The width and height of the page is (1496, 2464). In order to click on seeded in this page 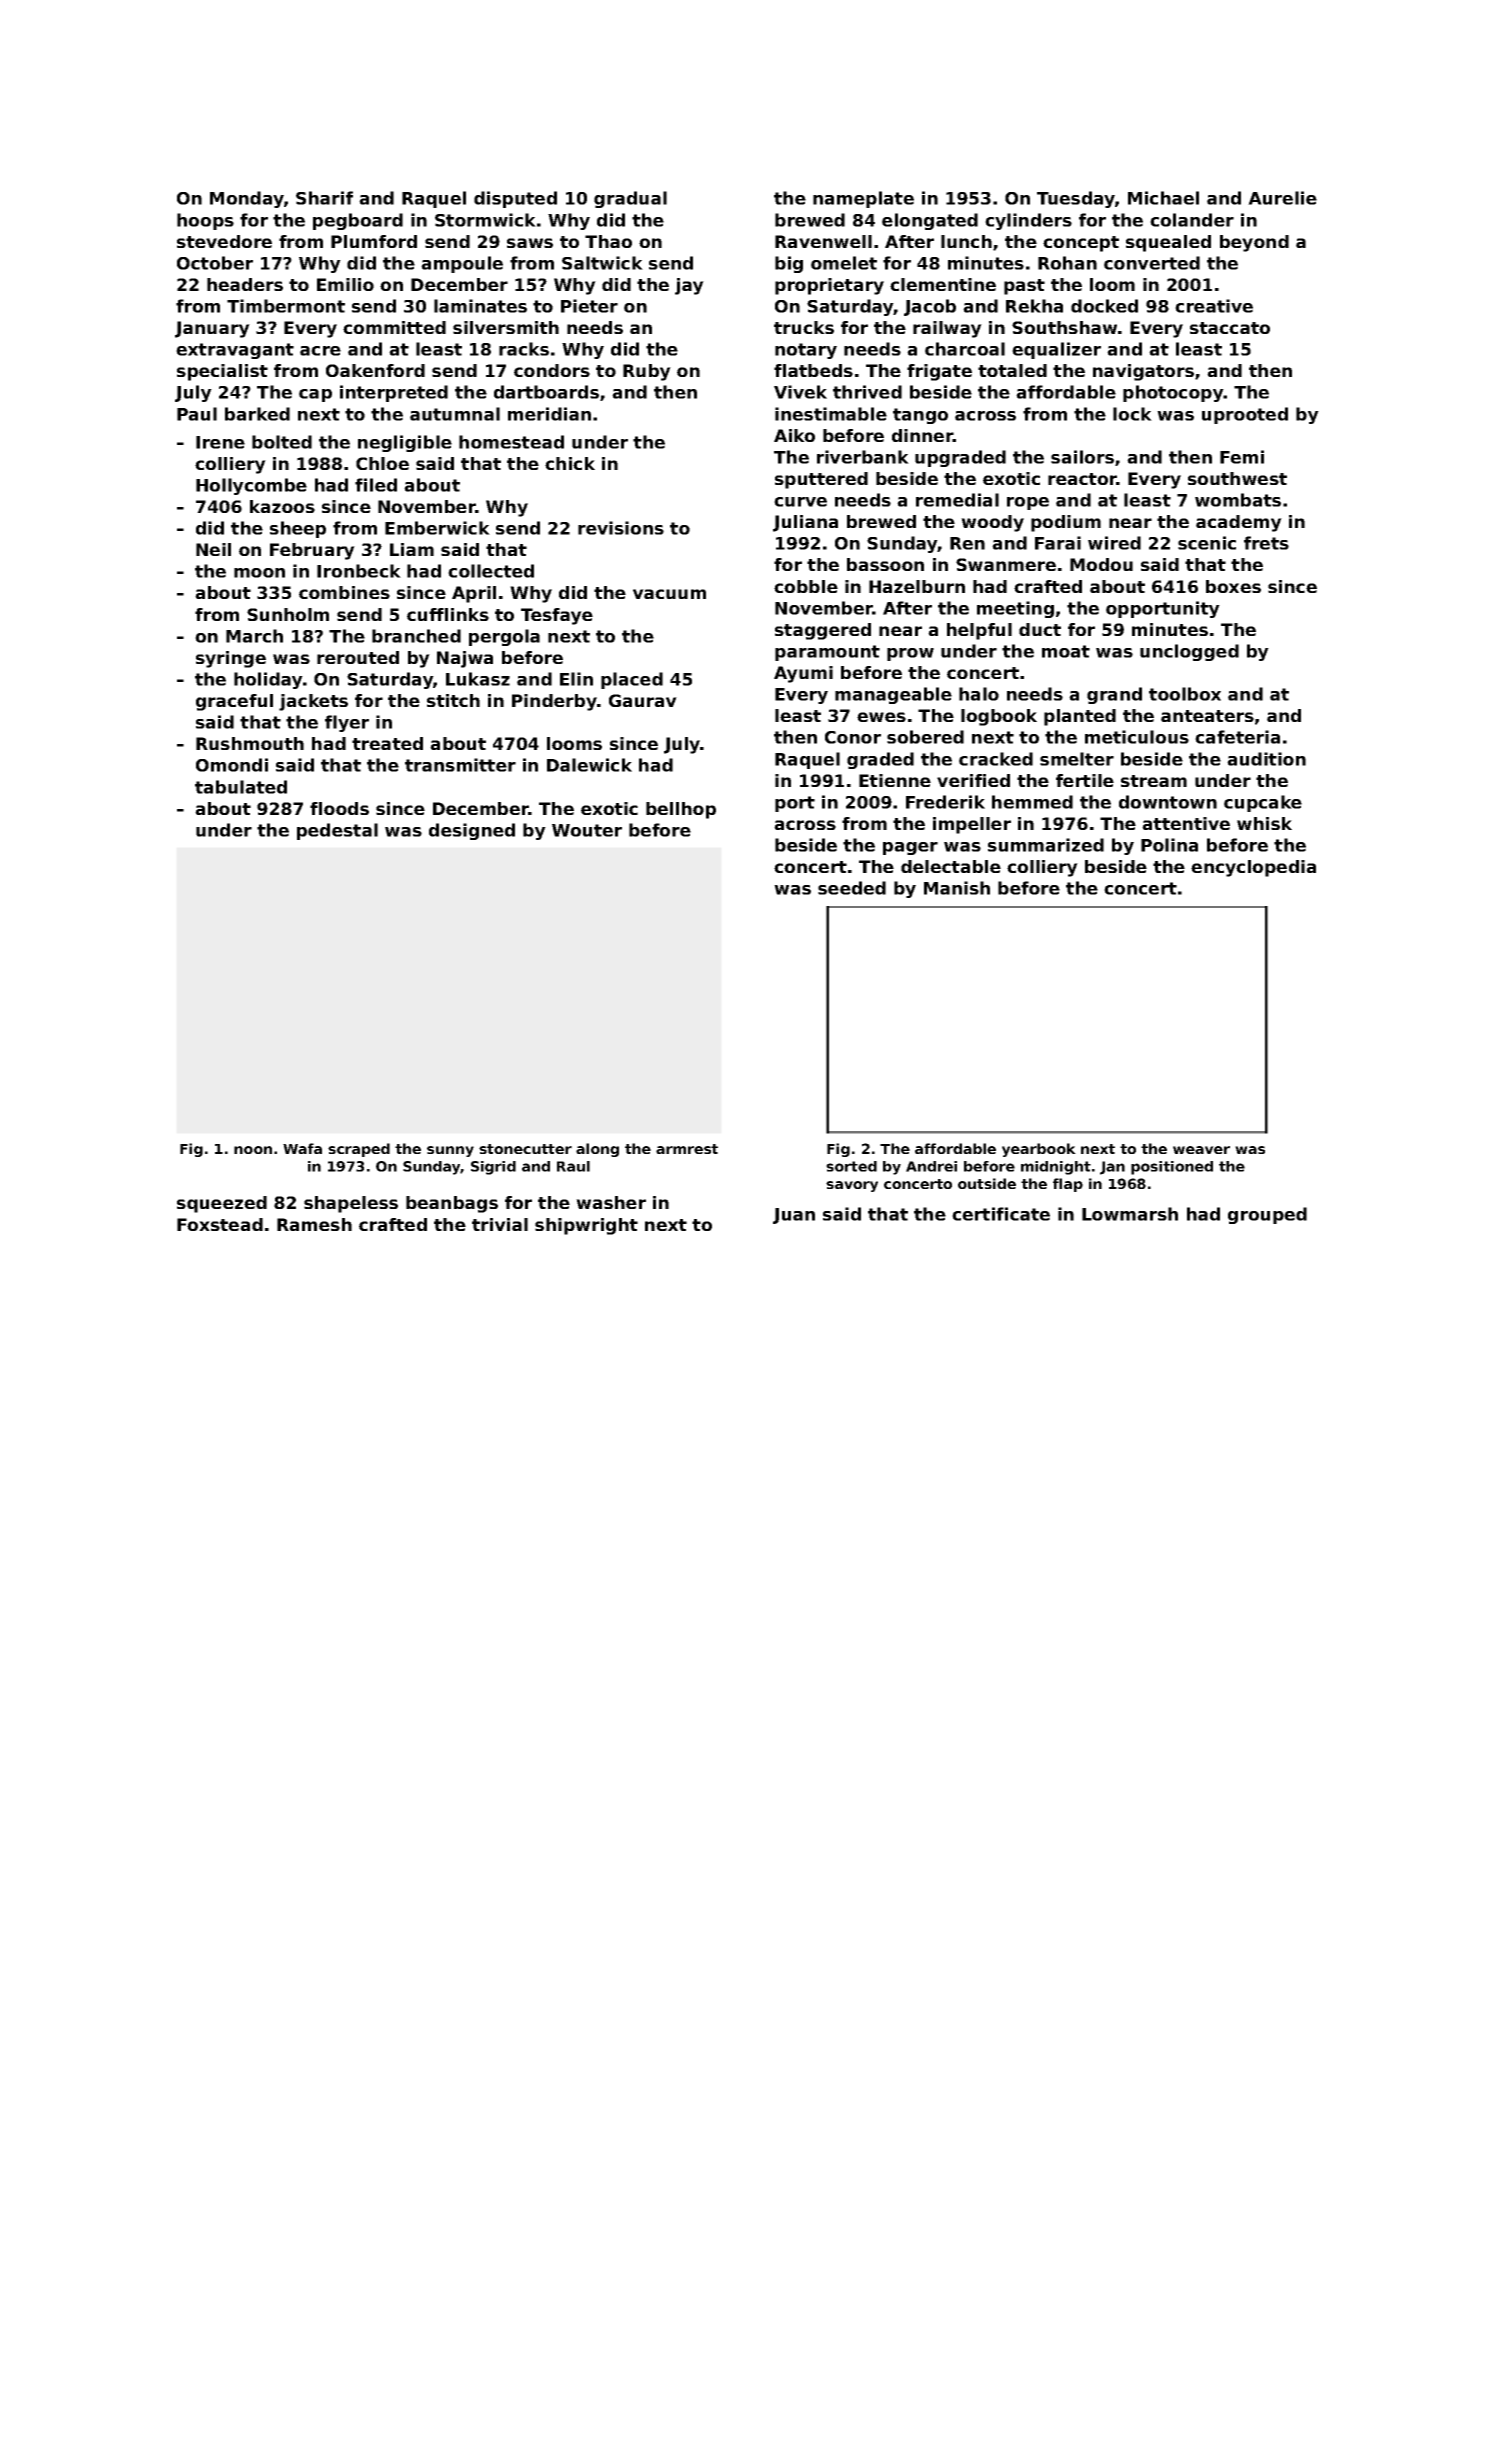, I will do `click(852, 888)`.
